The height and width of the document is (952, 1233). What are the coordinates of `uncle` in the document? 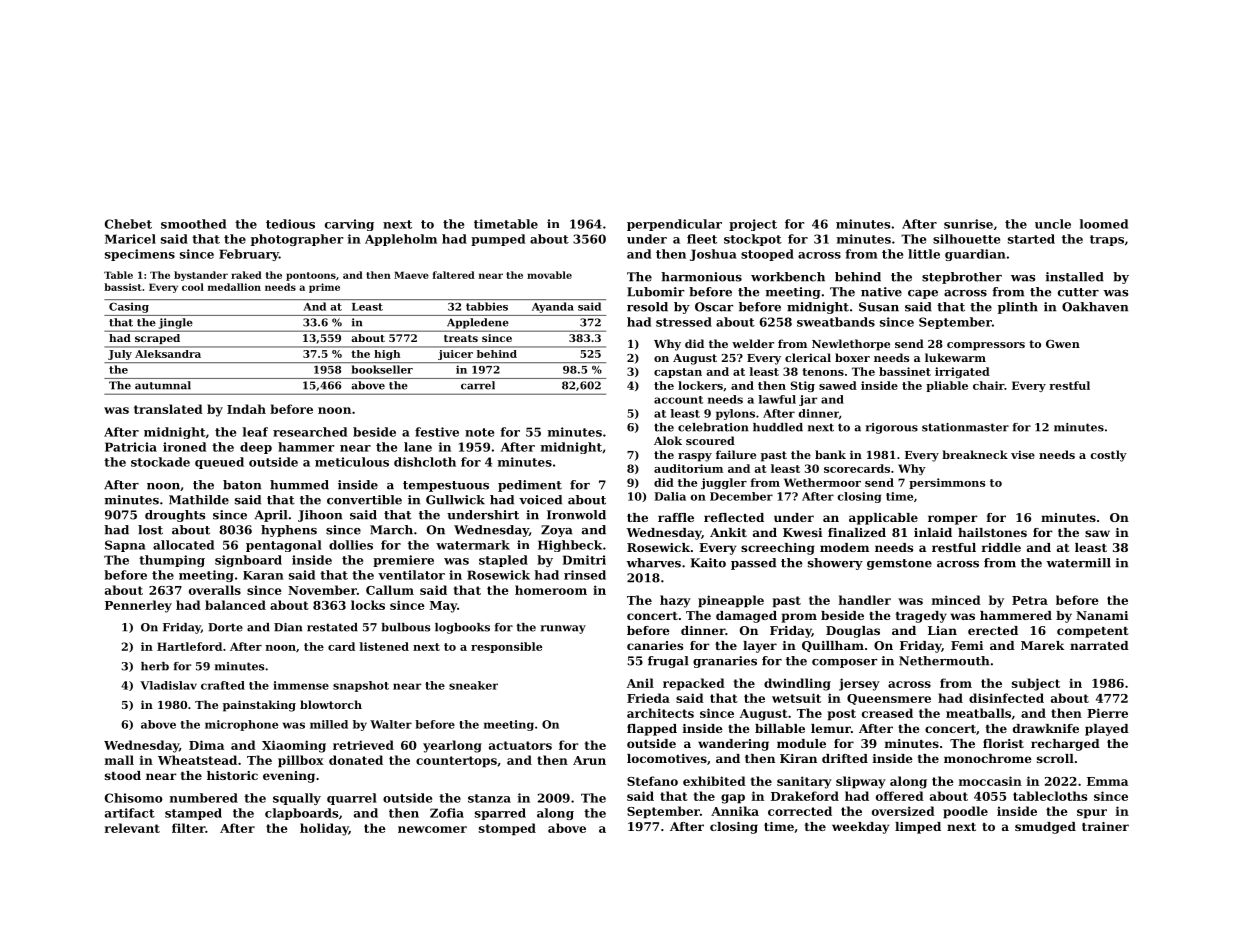 It's located at (1053, 224).
